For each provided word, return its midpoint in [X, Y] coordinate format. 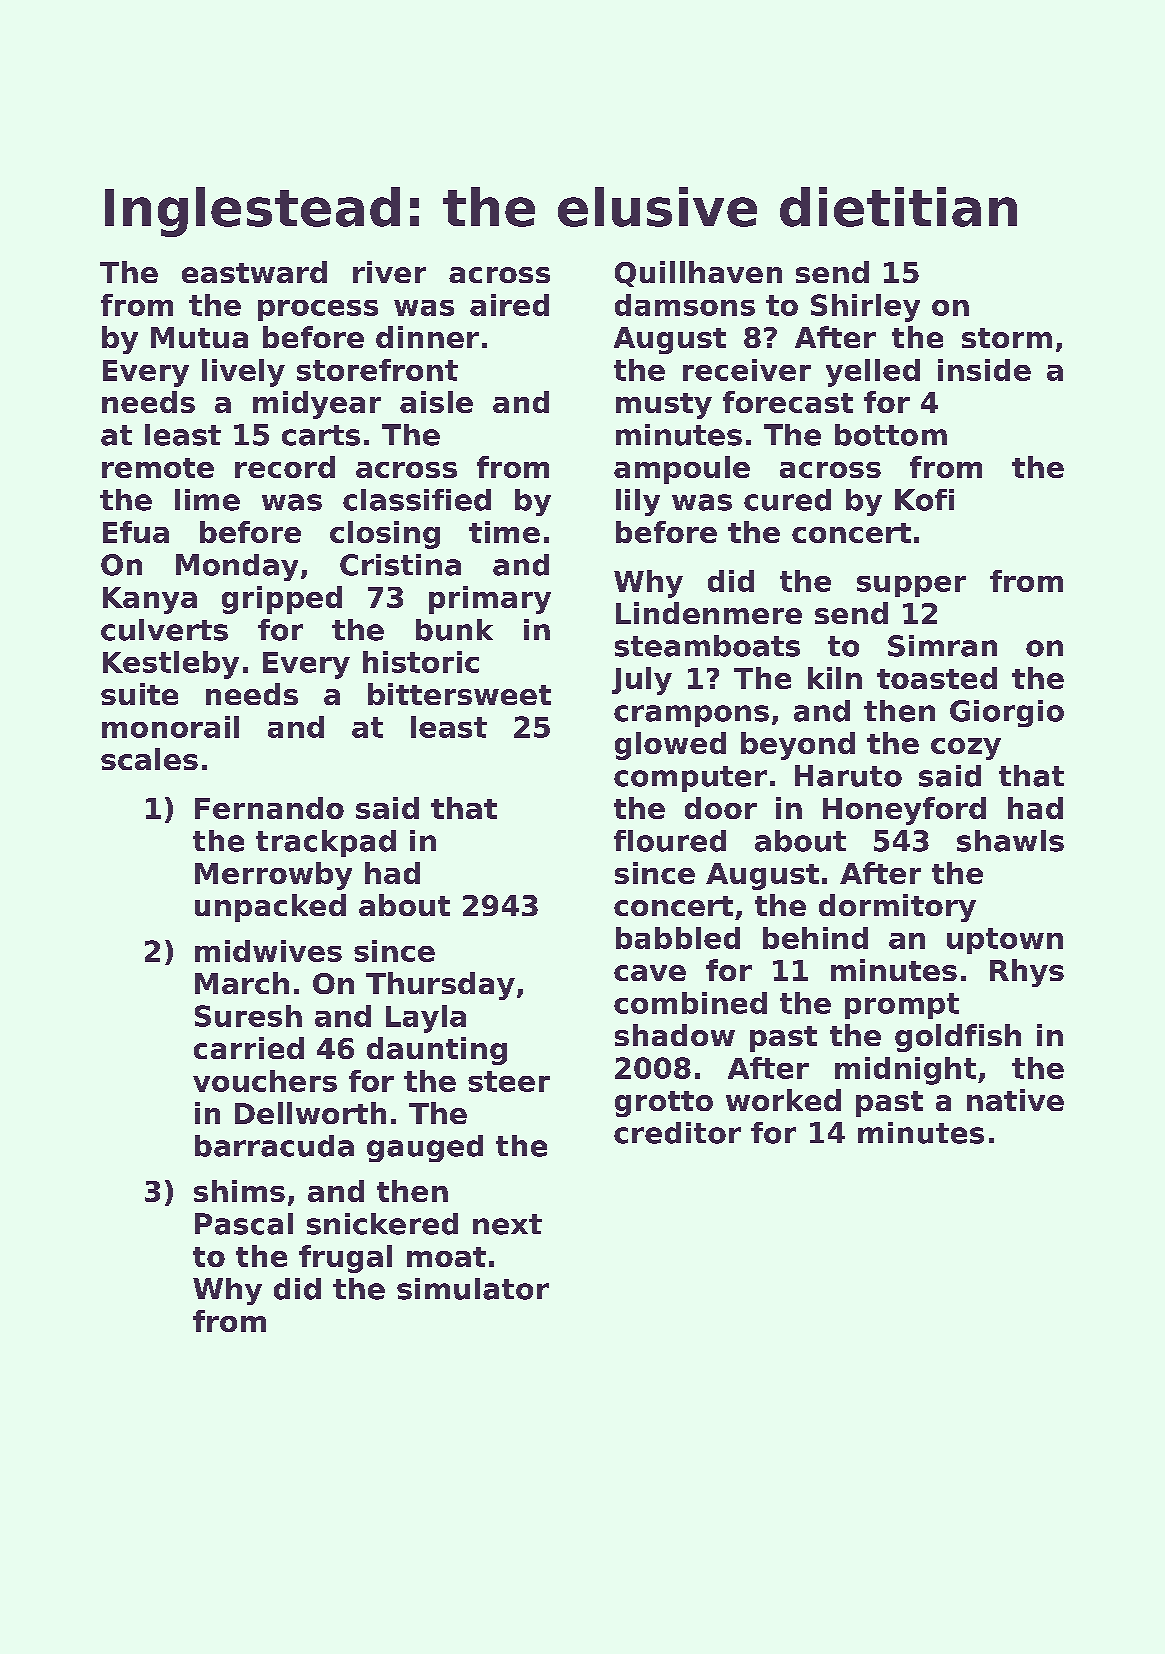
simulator [473, 1289]
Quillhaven [698, 274]
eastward [254, 272]
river [389, 272]
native [1015, 1100]
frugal [345, 1259]
